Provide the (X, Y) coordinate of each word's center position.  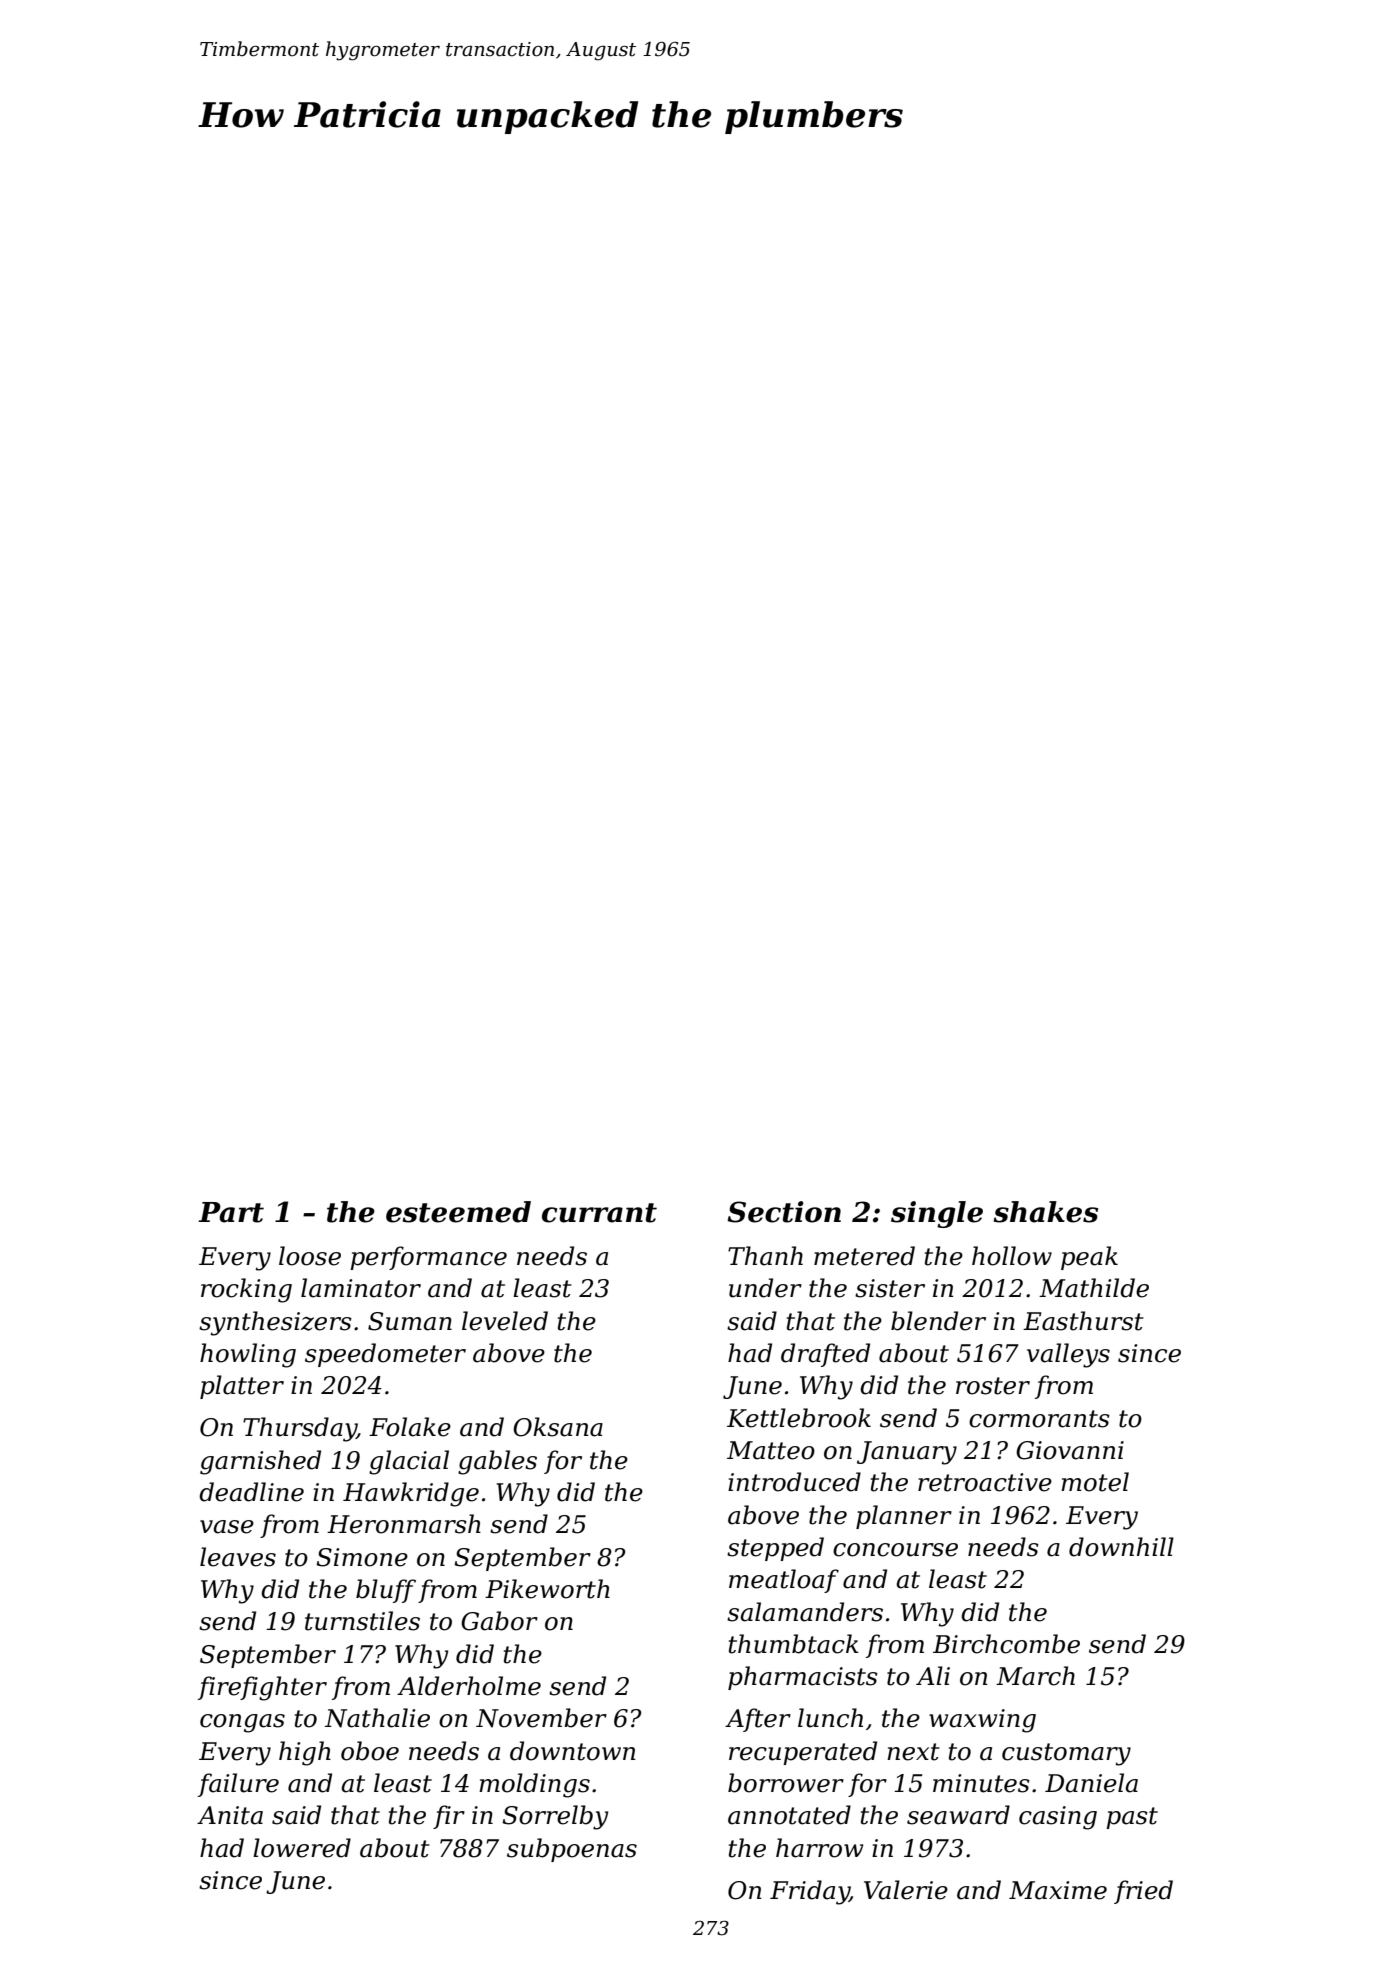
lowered (302, 1848)
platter (242, 1387)
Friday (810, 1892)
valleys (1068, 1355)
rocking (246, 1290)
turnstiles (362, 1621)
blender (938, 1321)
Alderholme (469, 1686)
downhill (1121, 1547)
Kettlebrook (799, 1418)
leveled (505, 1321)
